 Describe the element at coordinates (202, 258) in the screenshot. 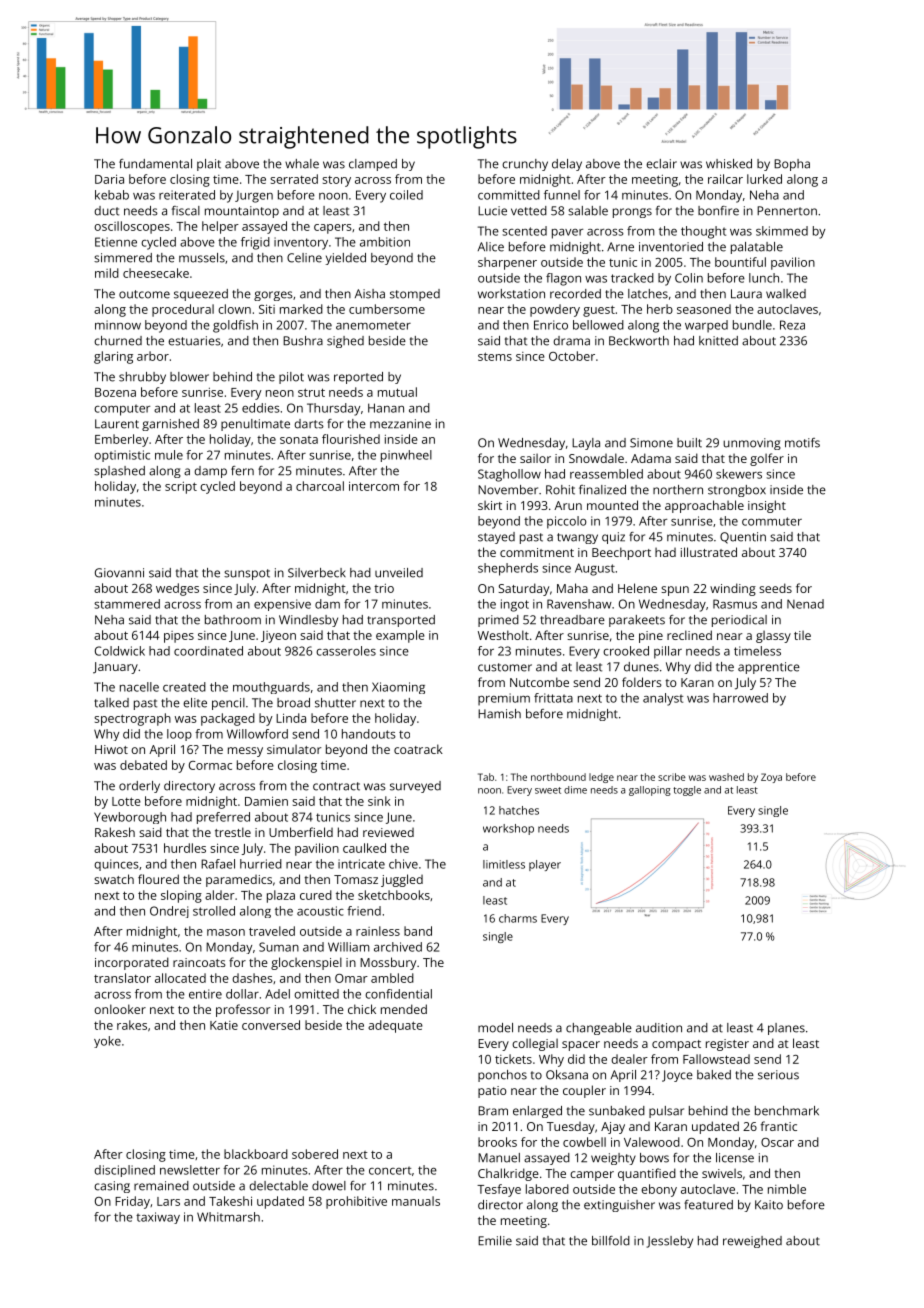

I see `mussels` at that location.
